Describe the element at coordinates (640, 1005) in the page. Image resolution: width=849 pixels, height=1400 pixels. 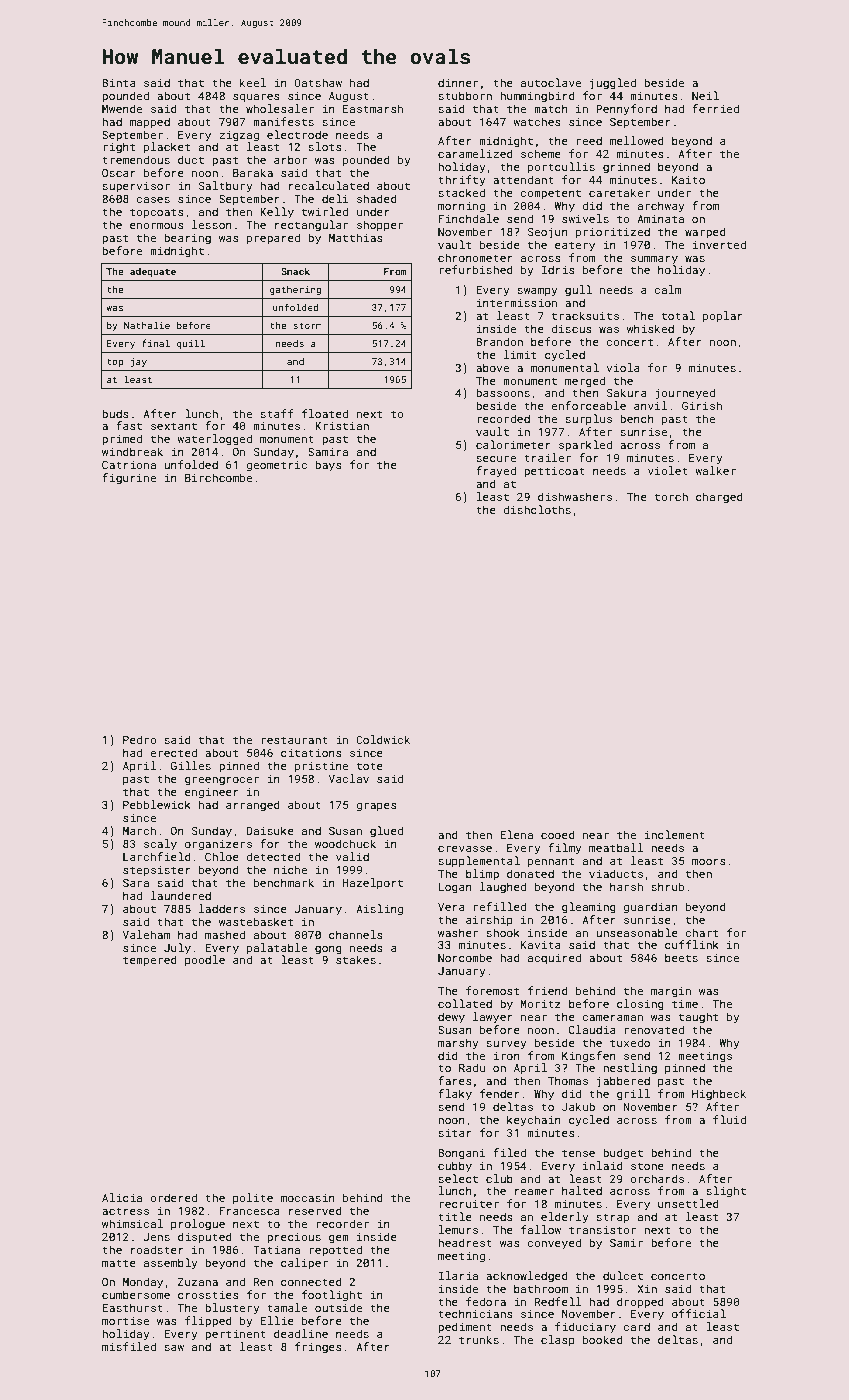
I see `closing` at that location.
